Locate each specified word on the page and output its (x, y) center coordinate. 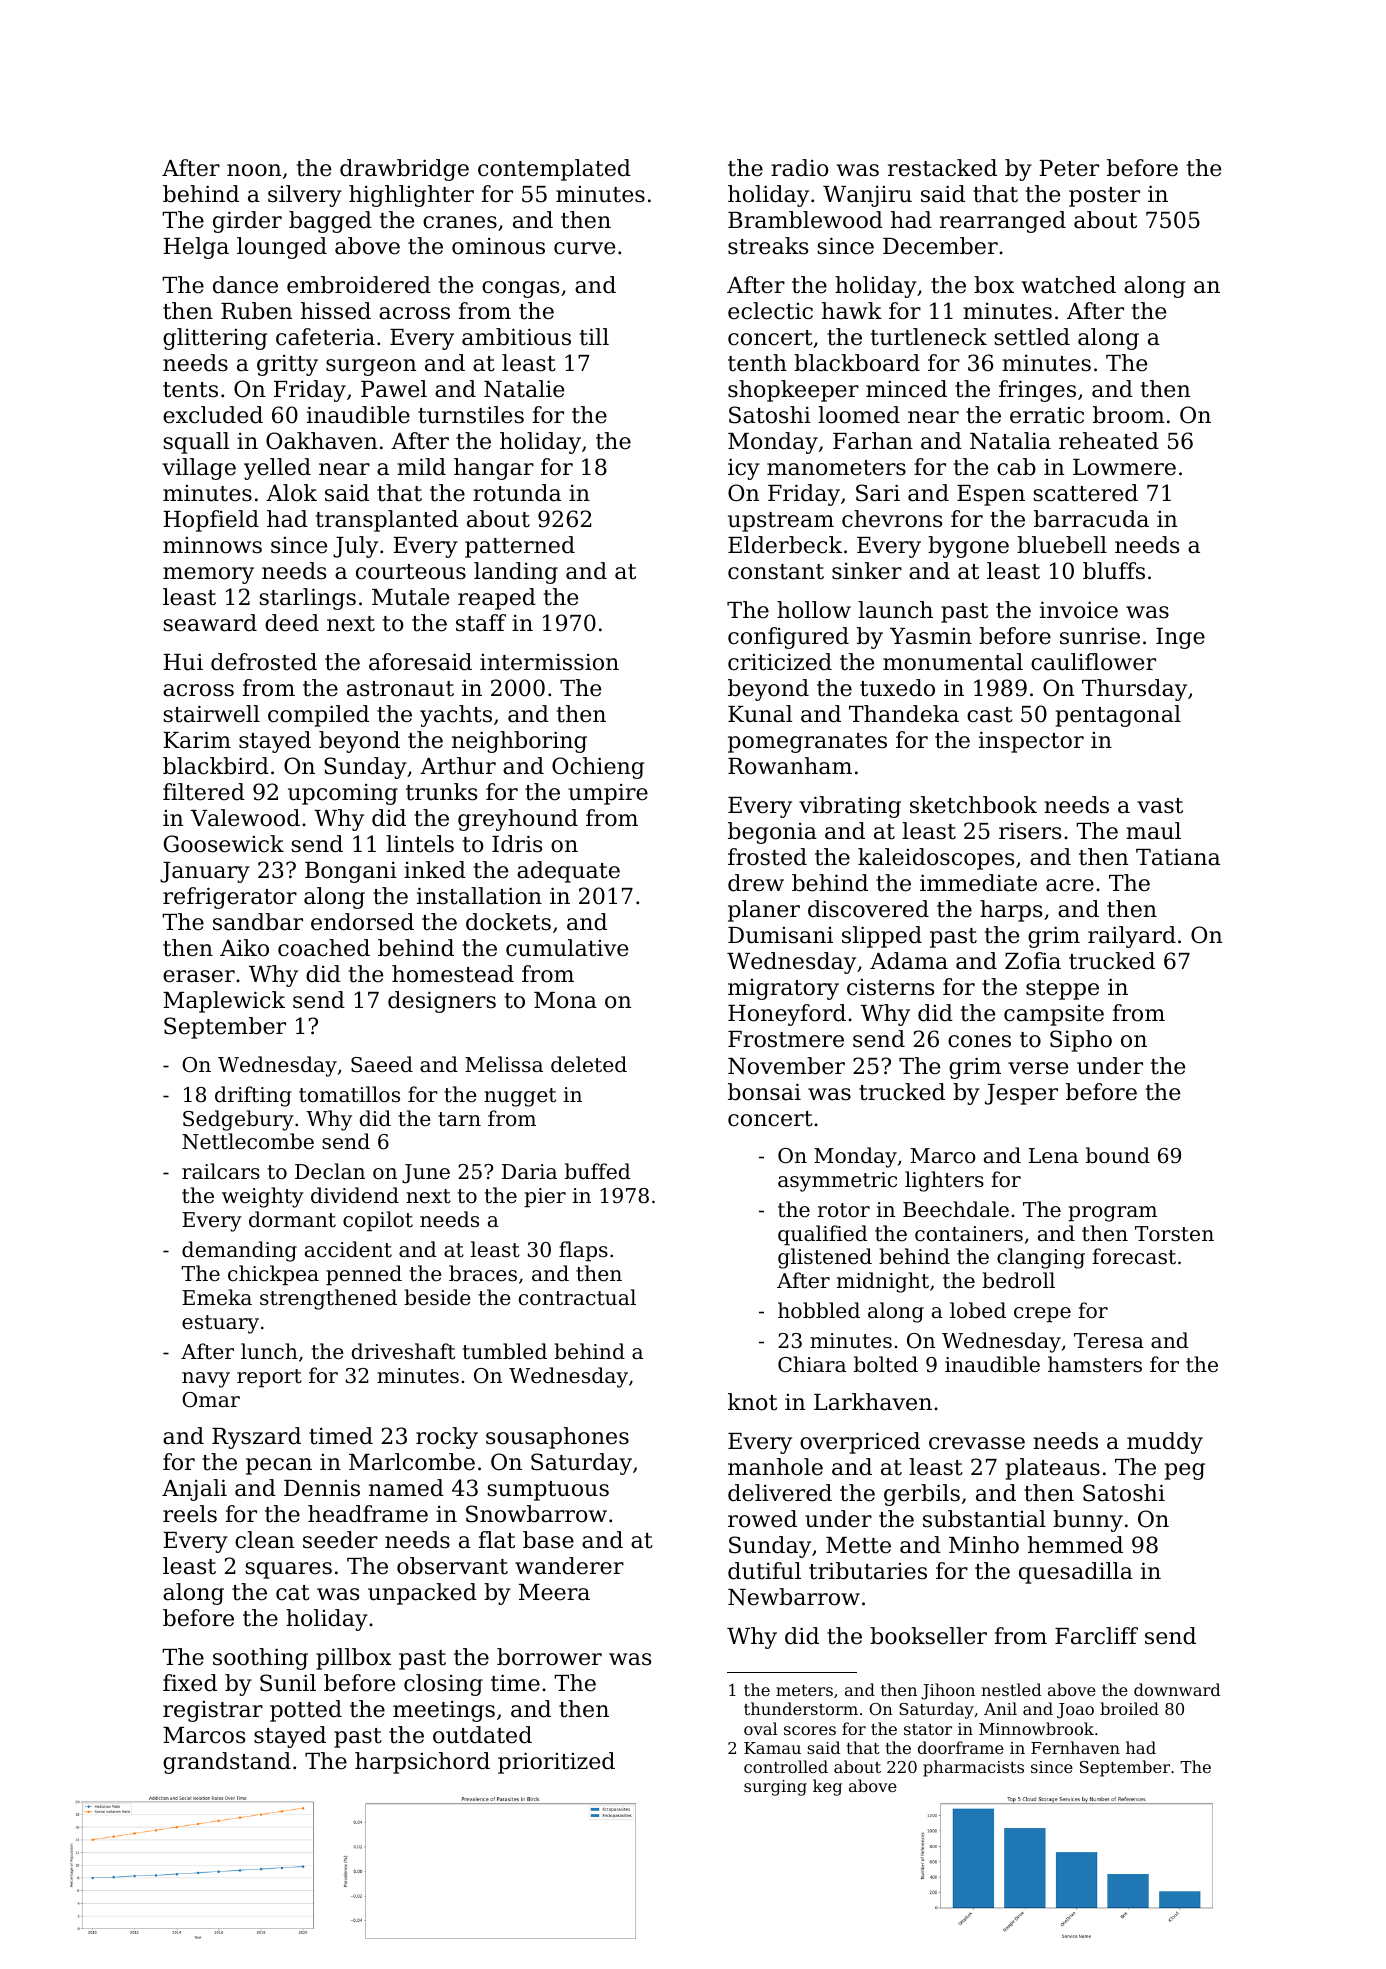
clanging (1041, 1258)
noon (254, 170)
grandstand (227, 1763)
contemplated (554, 170)
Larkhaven (873, 1402)
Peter (1069, 168)
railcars (221, 1171)
